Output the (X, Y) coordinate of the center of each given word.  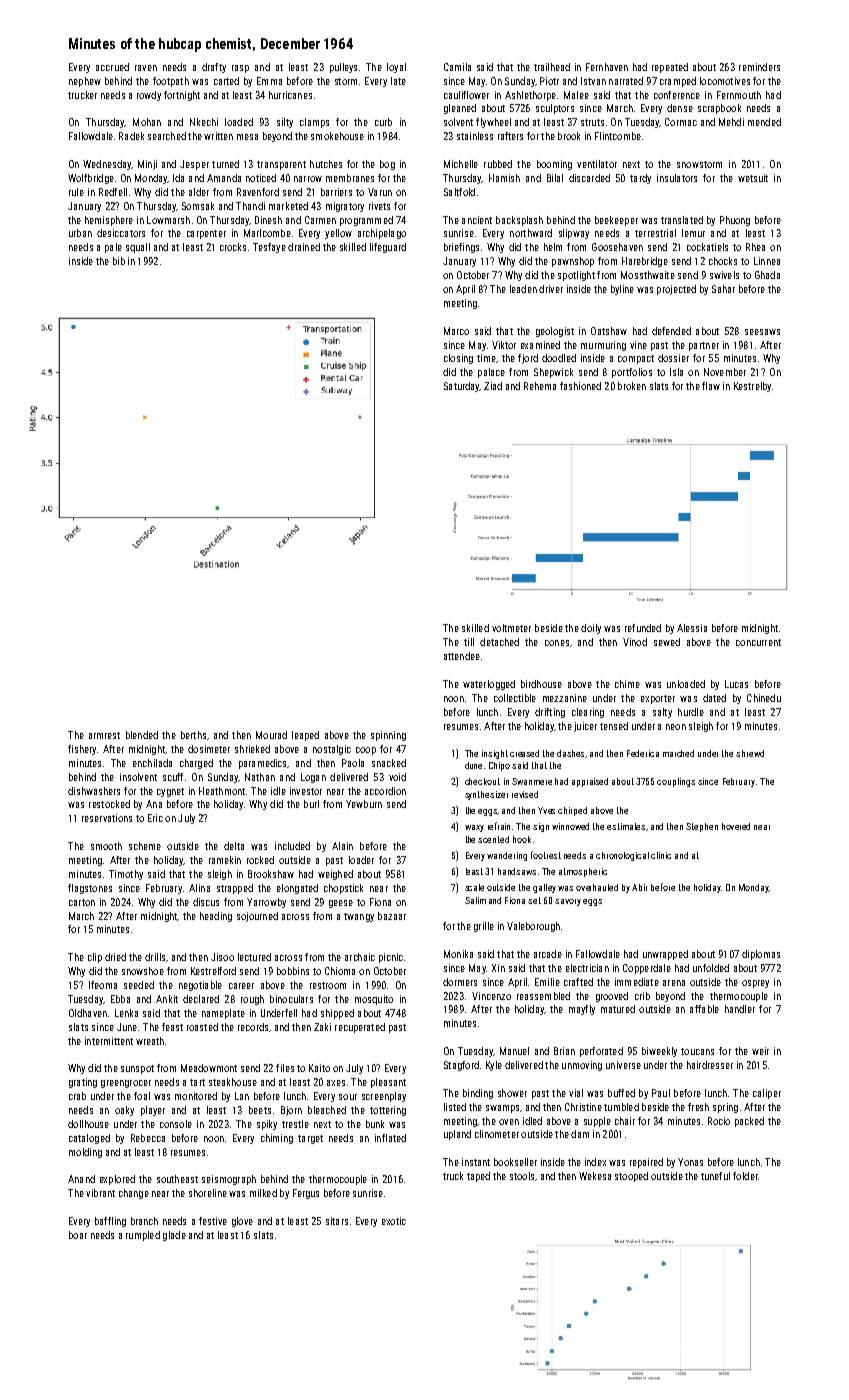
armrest (104, 735)
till (469, 642)
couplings (676, 782)
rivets (379, 206)
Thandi (250, 206)
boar (78, 1235)
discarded (589, 178)
